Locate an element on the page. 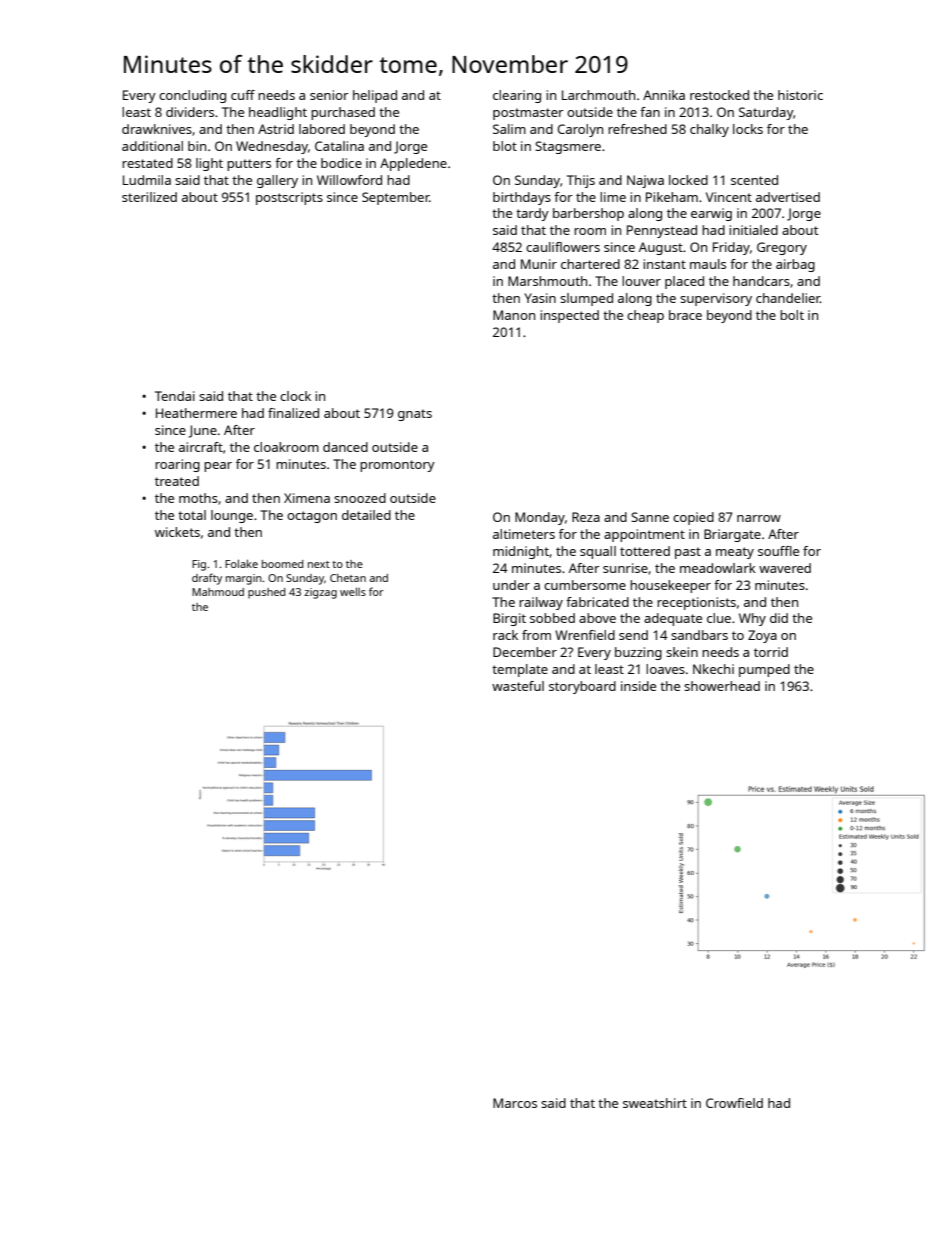  restated is located at coordinates (147, 163).
